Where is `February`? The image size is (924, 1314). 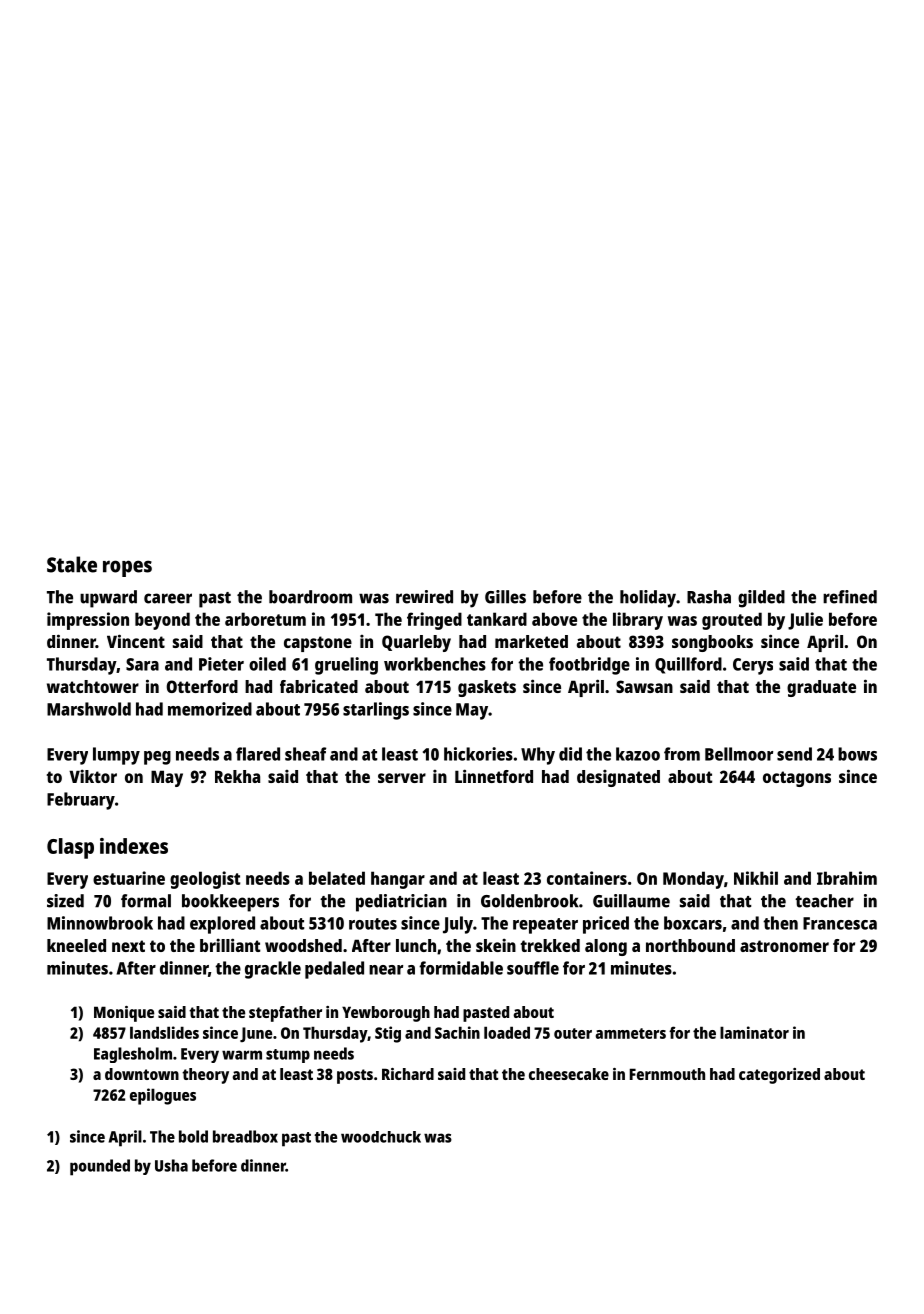
February is located at coordinates (81, 801).
